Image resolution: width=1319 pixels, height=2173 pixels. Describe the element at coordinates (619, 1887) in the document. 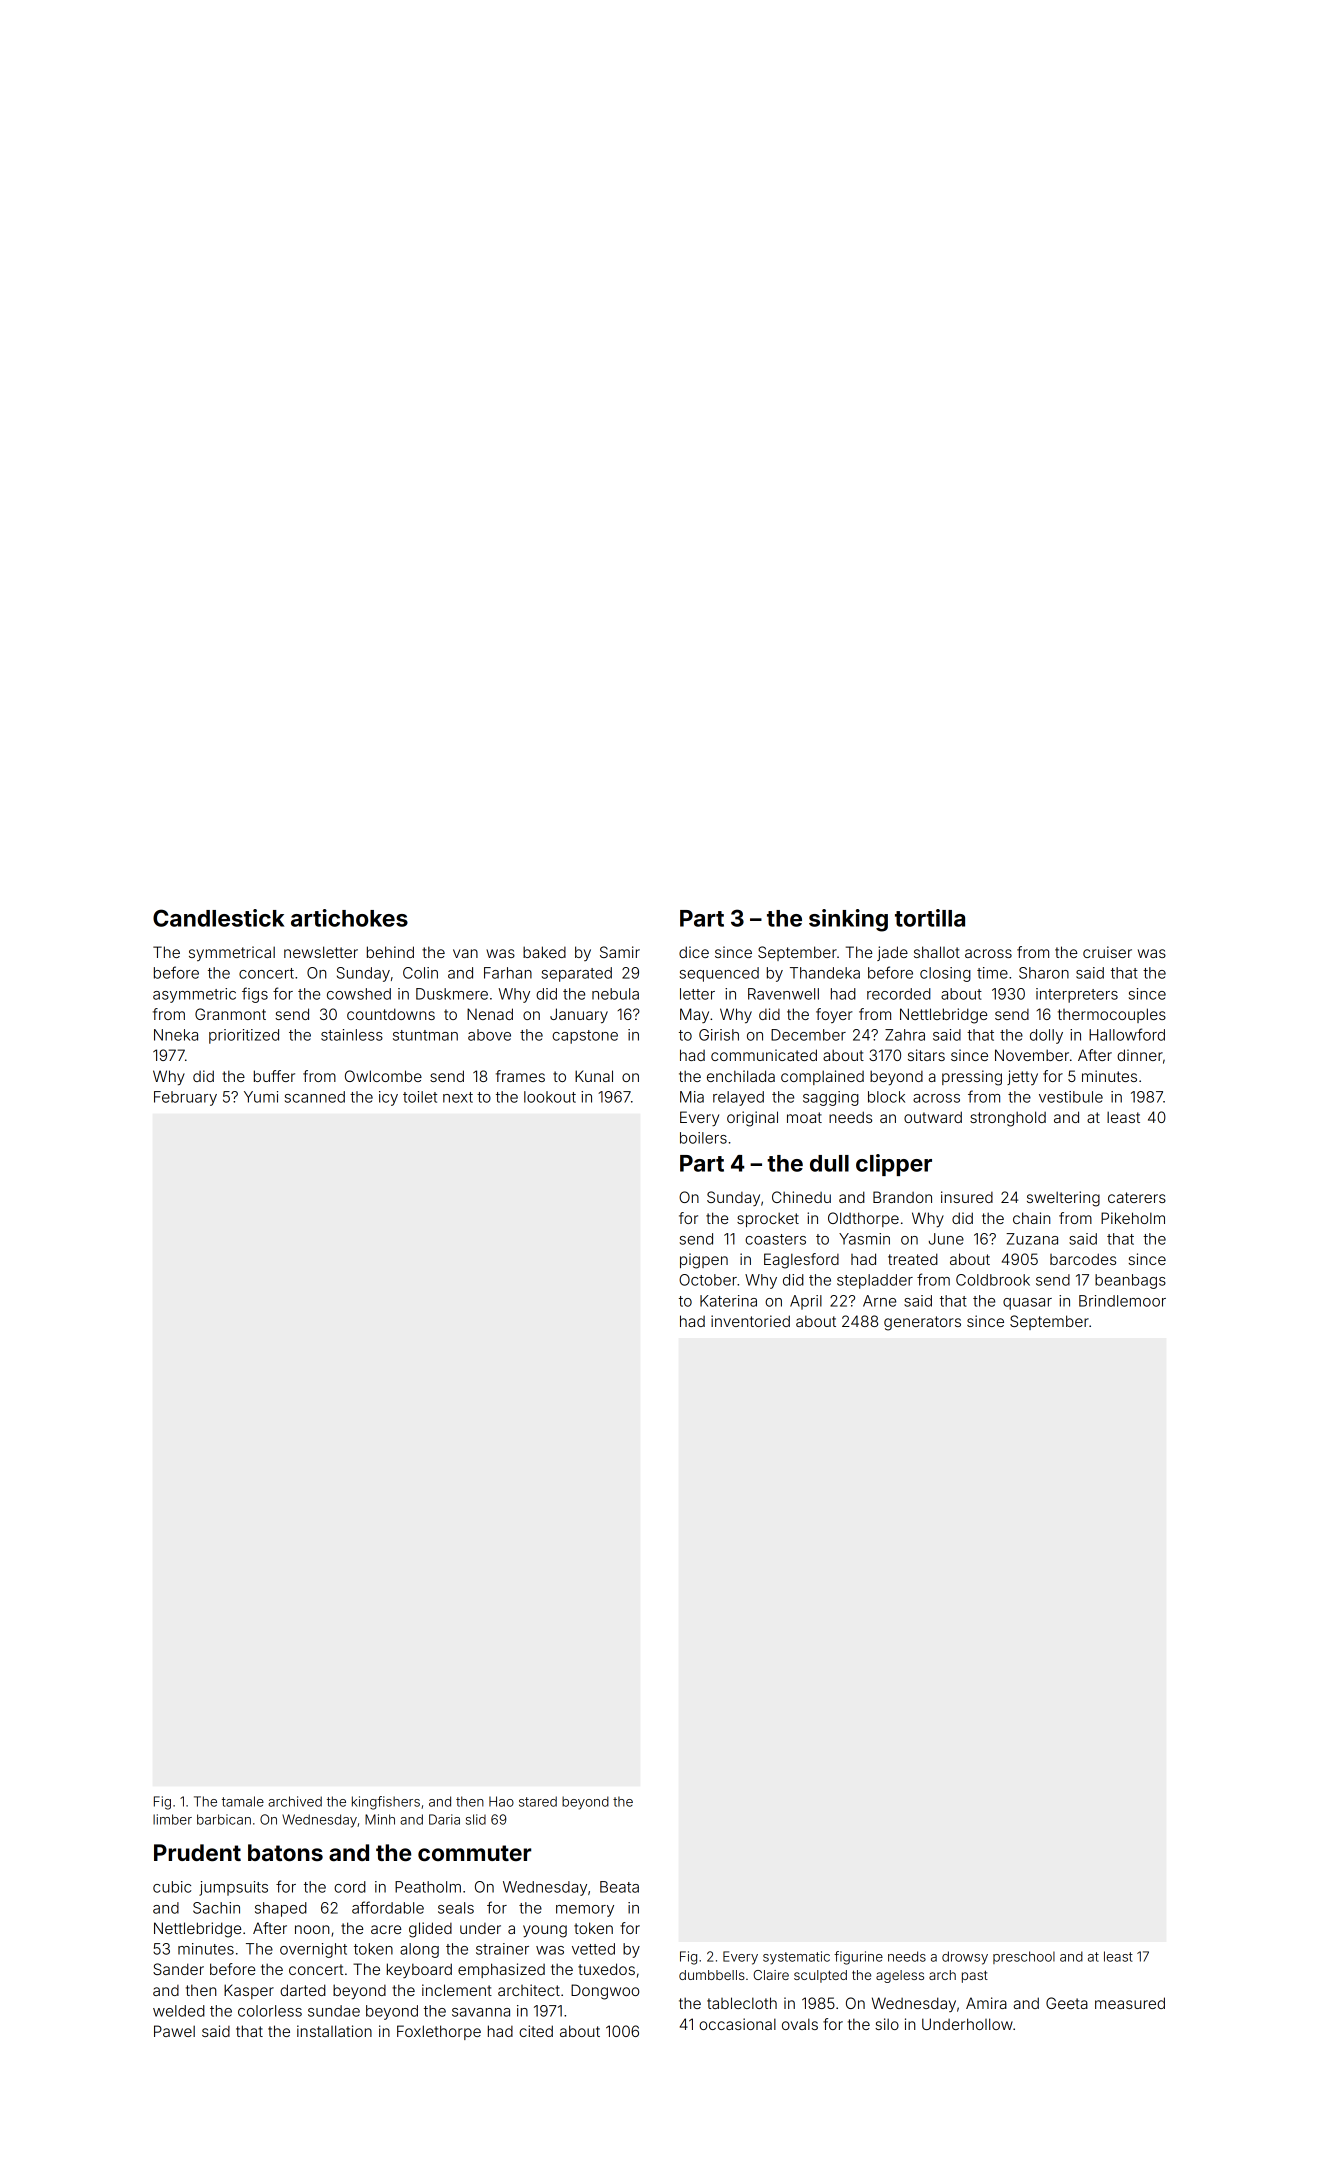

I see `Beata` at that location.
